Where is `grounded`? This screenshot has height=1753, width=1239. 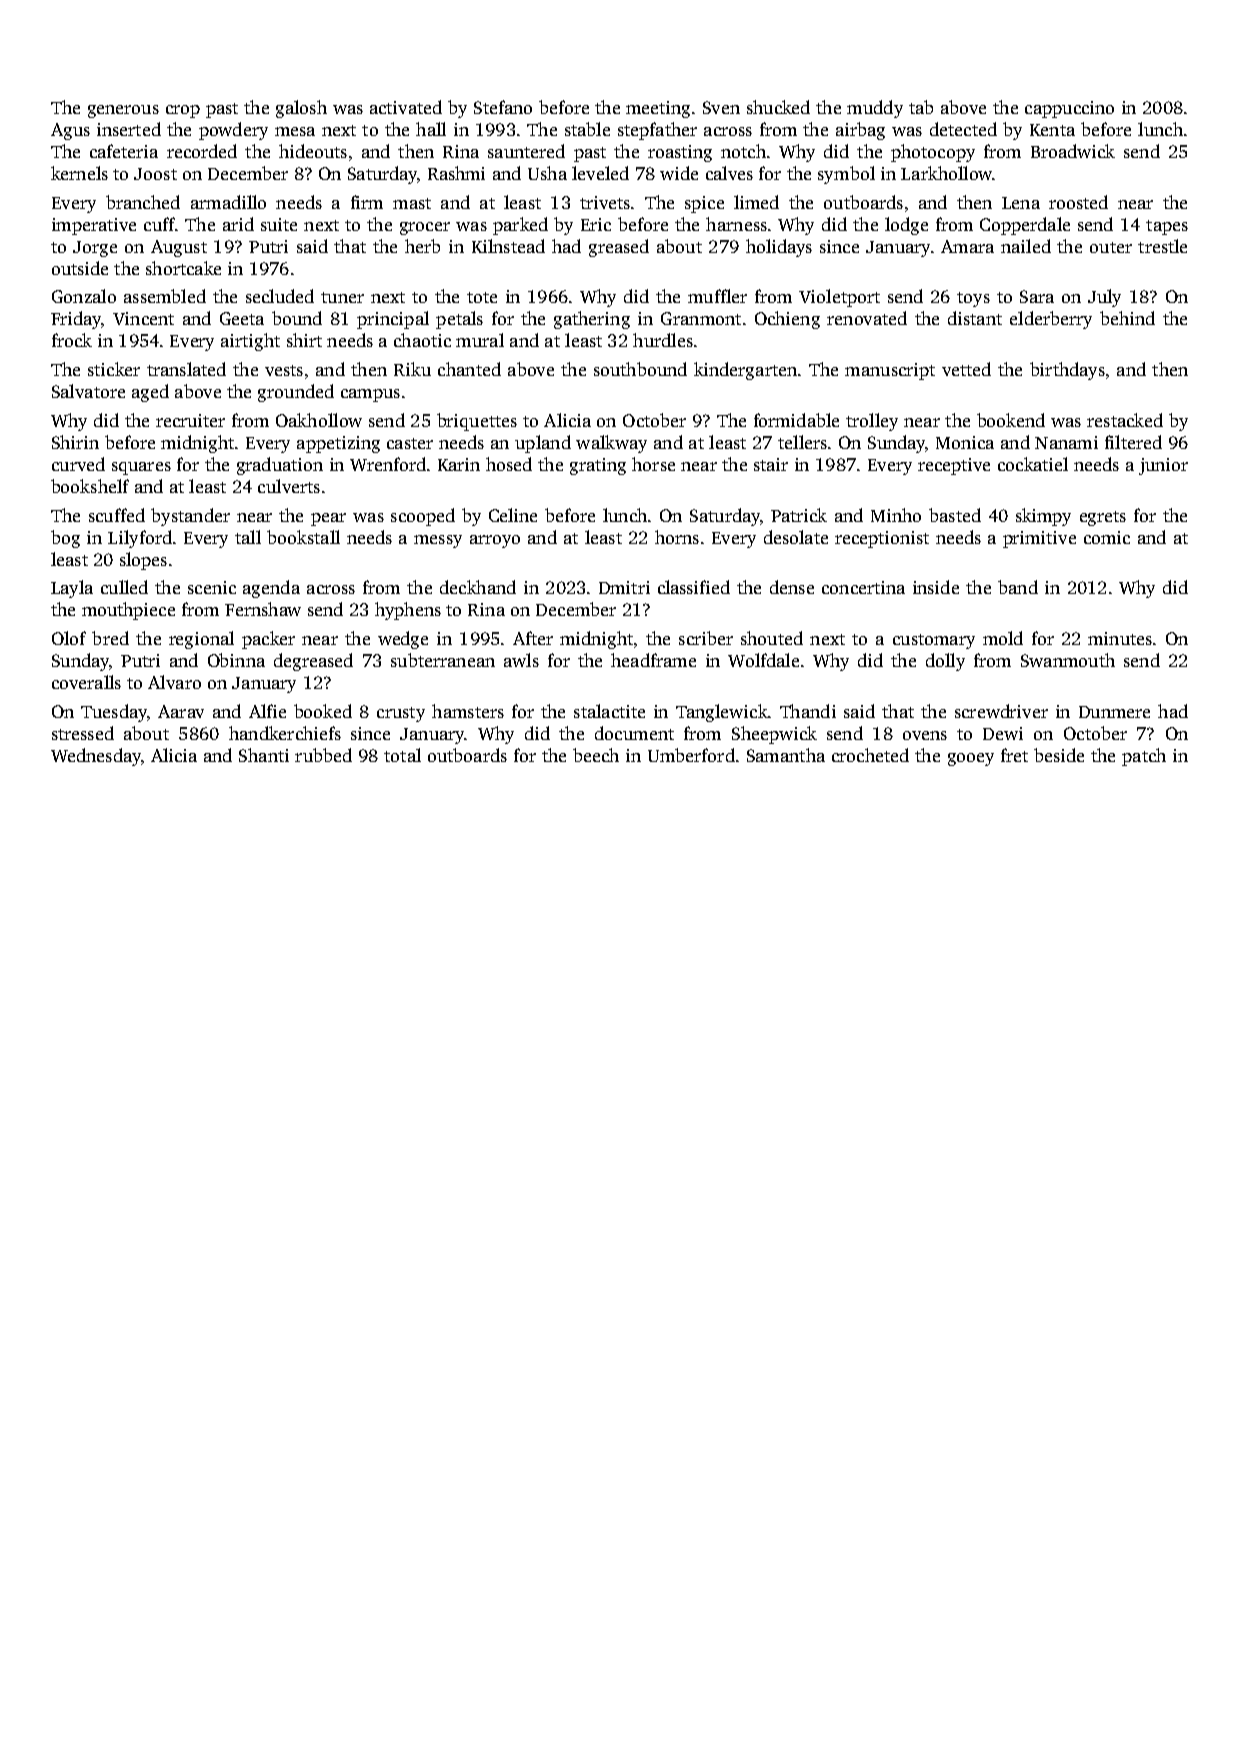 grounded is located at coordinates (296, 393).
